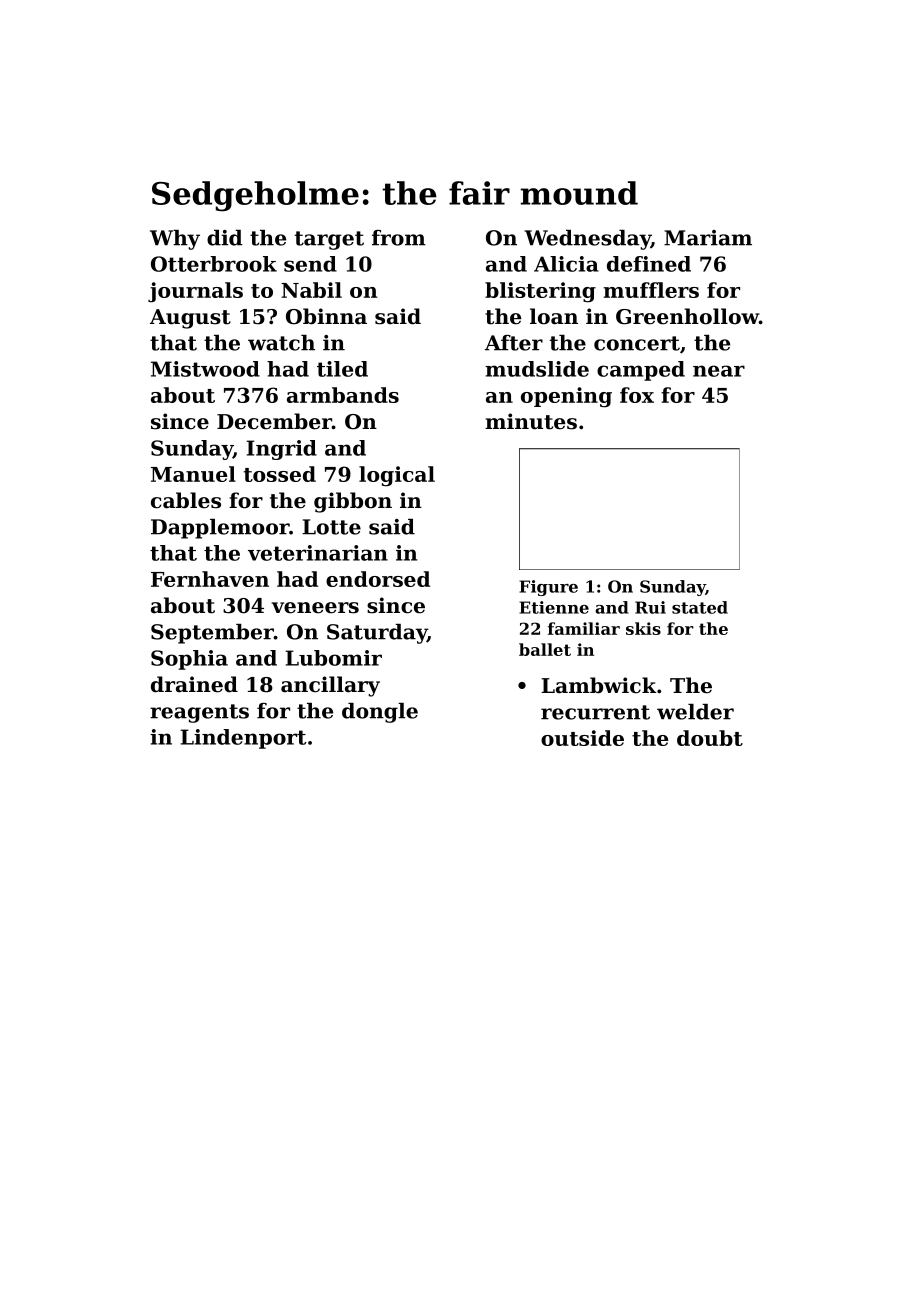  I want to click on blistering, so click(540, 292).
